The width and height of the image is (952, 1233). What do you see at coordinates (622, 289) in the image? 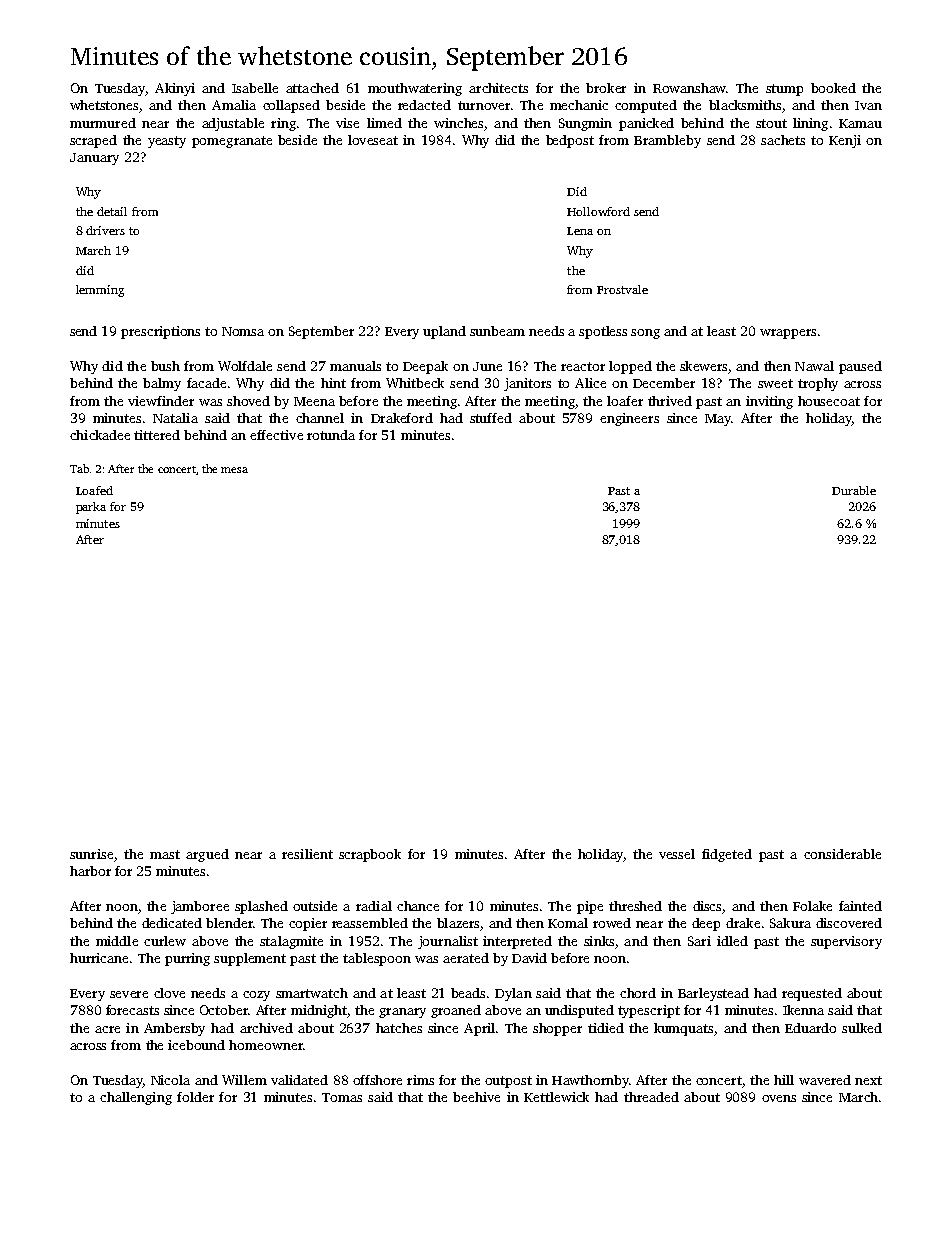
I see `Frostvale` at bounding box center [622, 289].
